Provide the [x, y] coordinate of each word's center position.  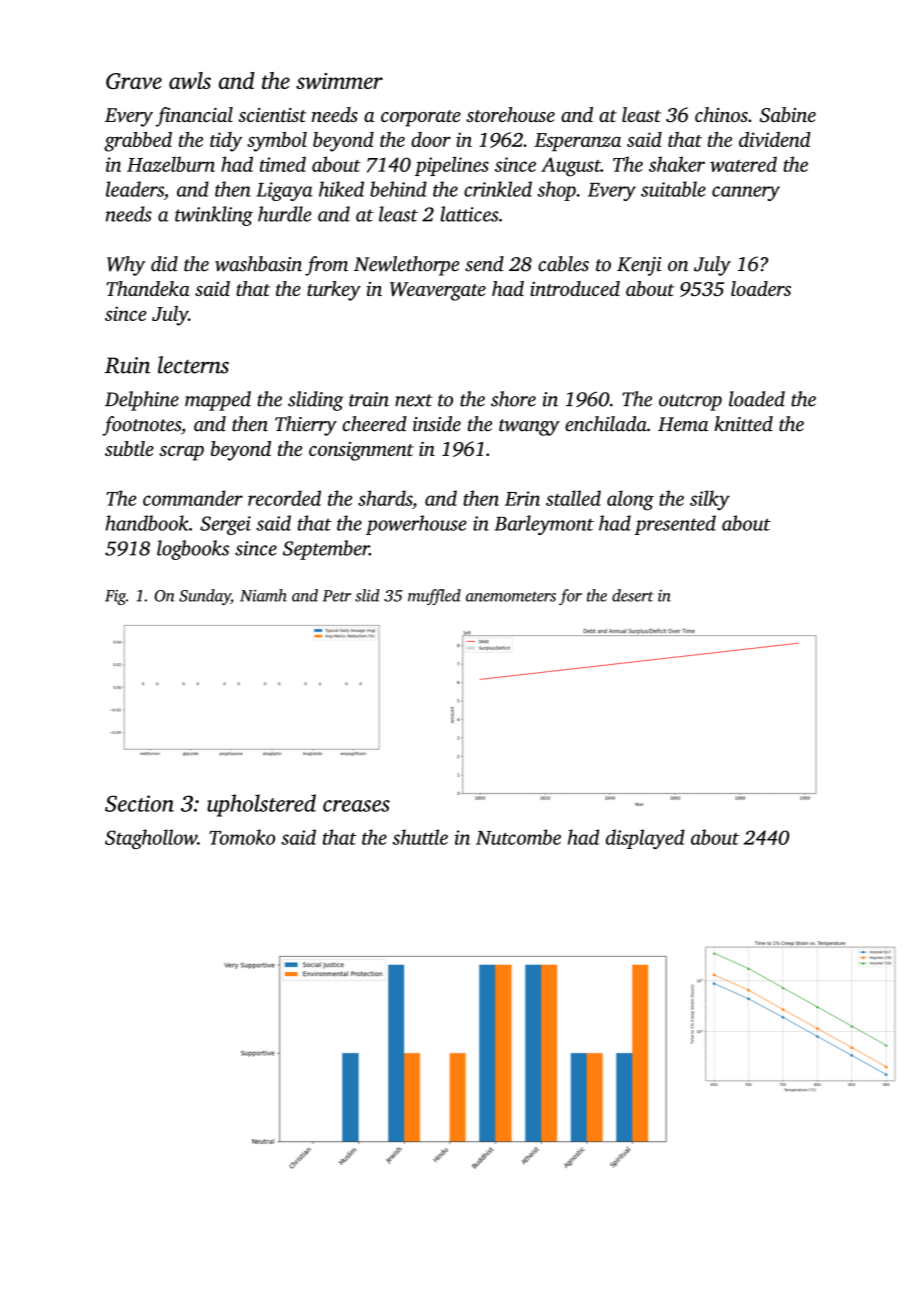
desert [632, 595]
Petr [337, 596]
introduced [575, 288]
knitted [743, 424]
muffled [434, 597]
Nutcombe [518, 837]
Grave [134, 81]
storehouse [510, 114]
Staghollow [151, 839]
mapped [218, 401]
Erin [522, 498]
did [164, 264]
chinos [721, 114]
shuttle [420, 837]
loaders [761, 288]
